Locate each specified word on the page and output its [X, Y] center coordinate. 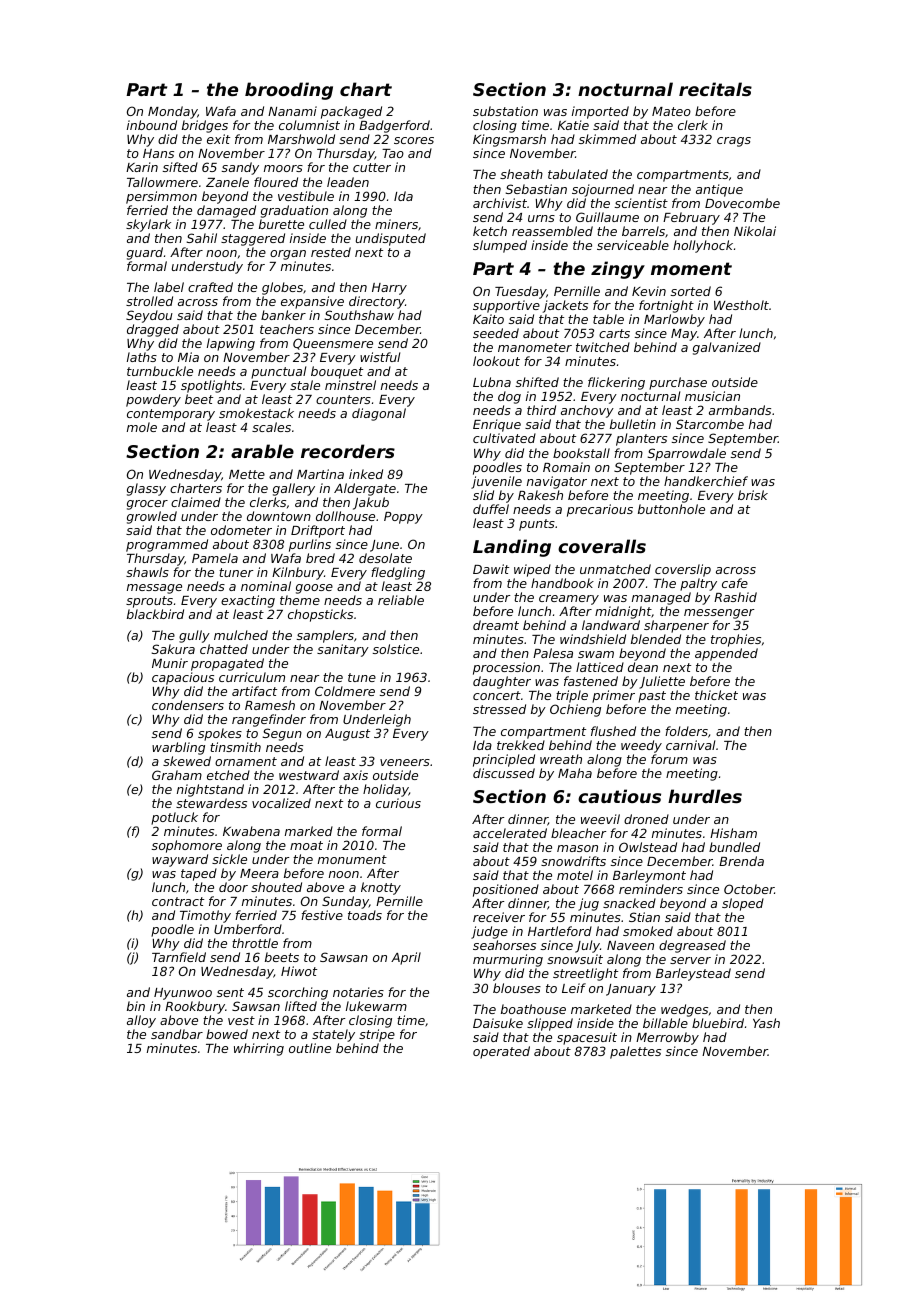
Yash [766, 1023]
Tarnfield [179, 957]
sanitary [343, 650]
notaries [358, 992]
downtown [279, 516]
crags [734, 142]
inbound [152, 125]
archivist [500, 203]
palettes [635, 1052]
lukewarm [376, 1006]
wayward [180, 860]
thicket [716, 695]
